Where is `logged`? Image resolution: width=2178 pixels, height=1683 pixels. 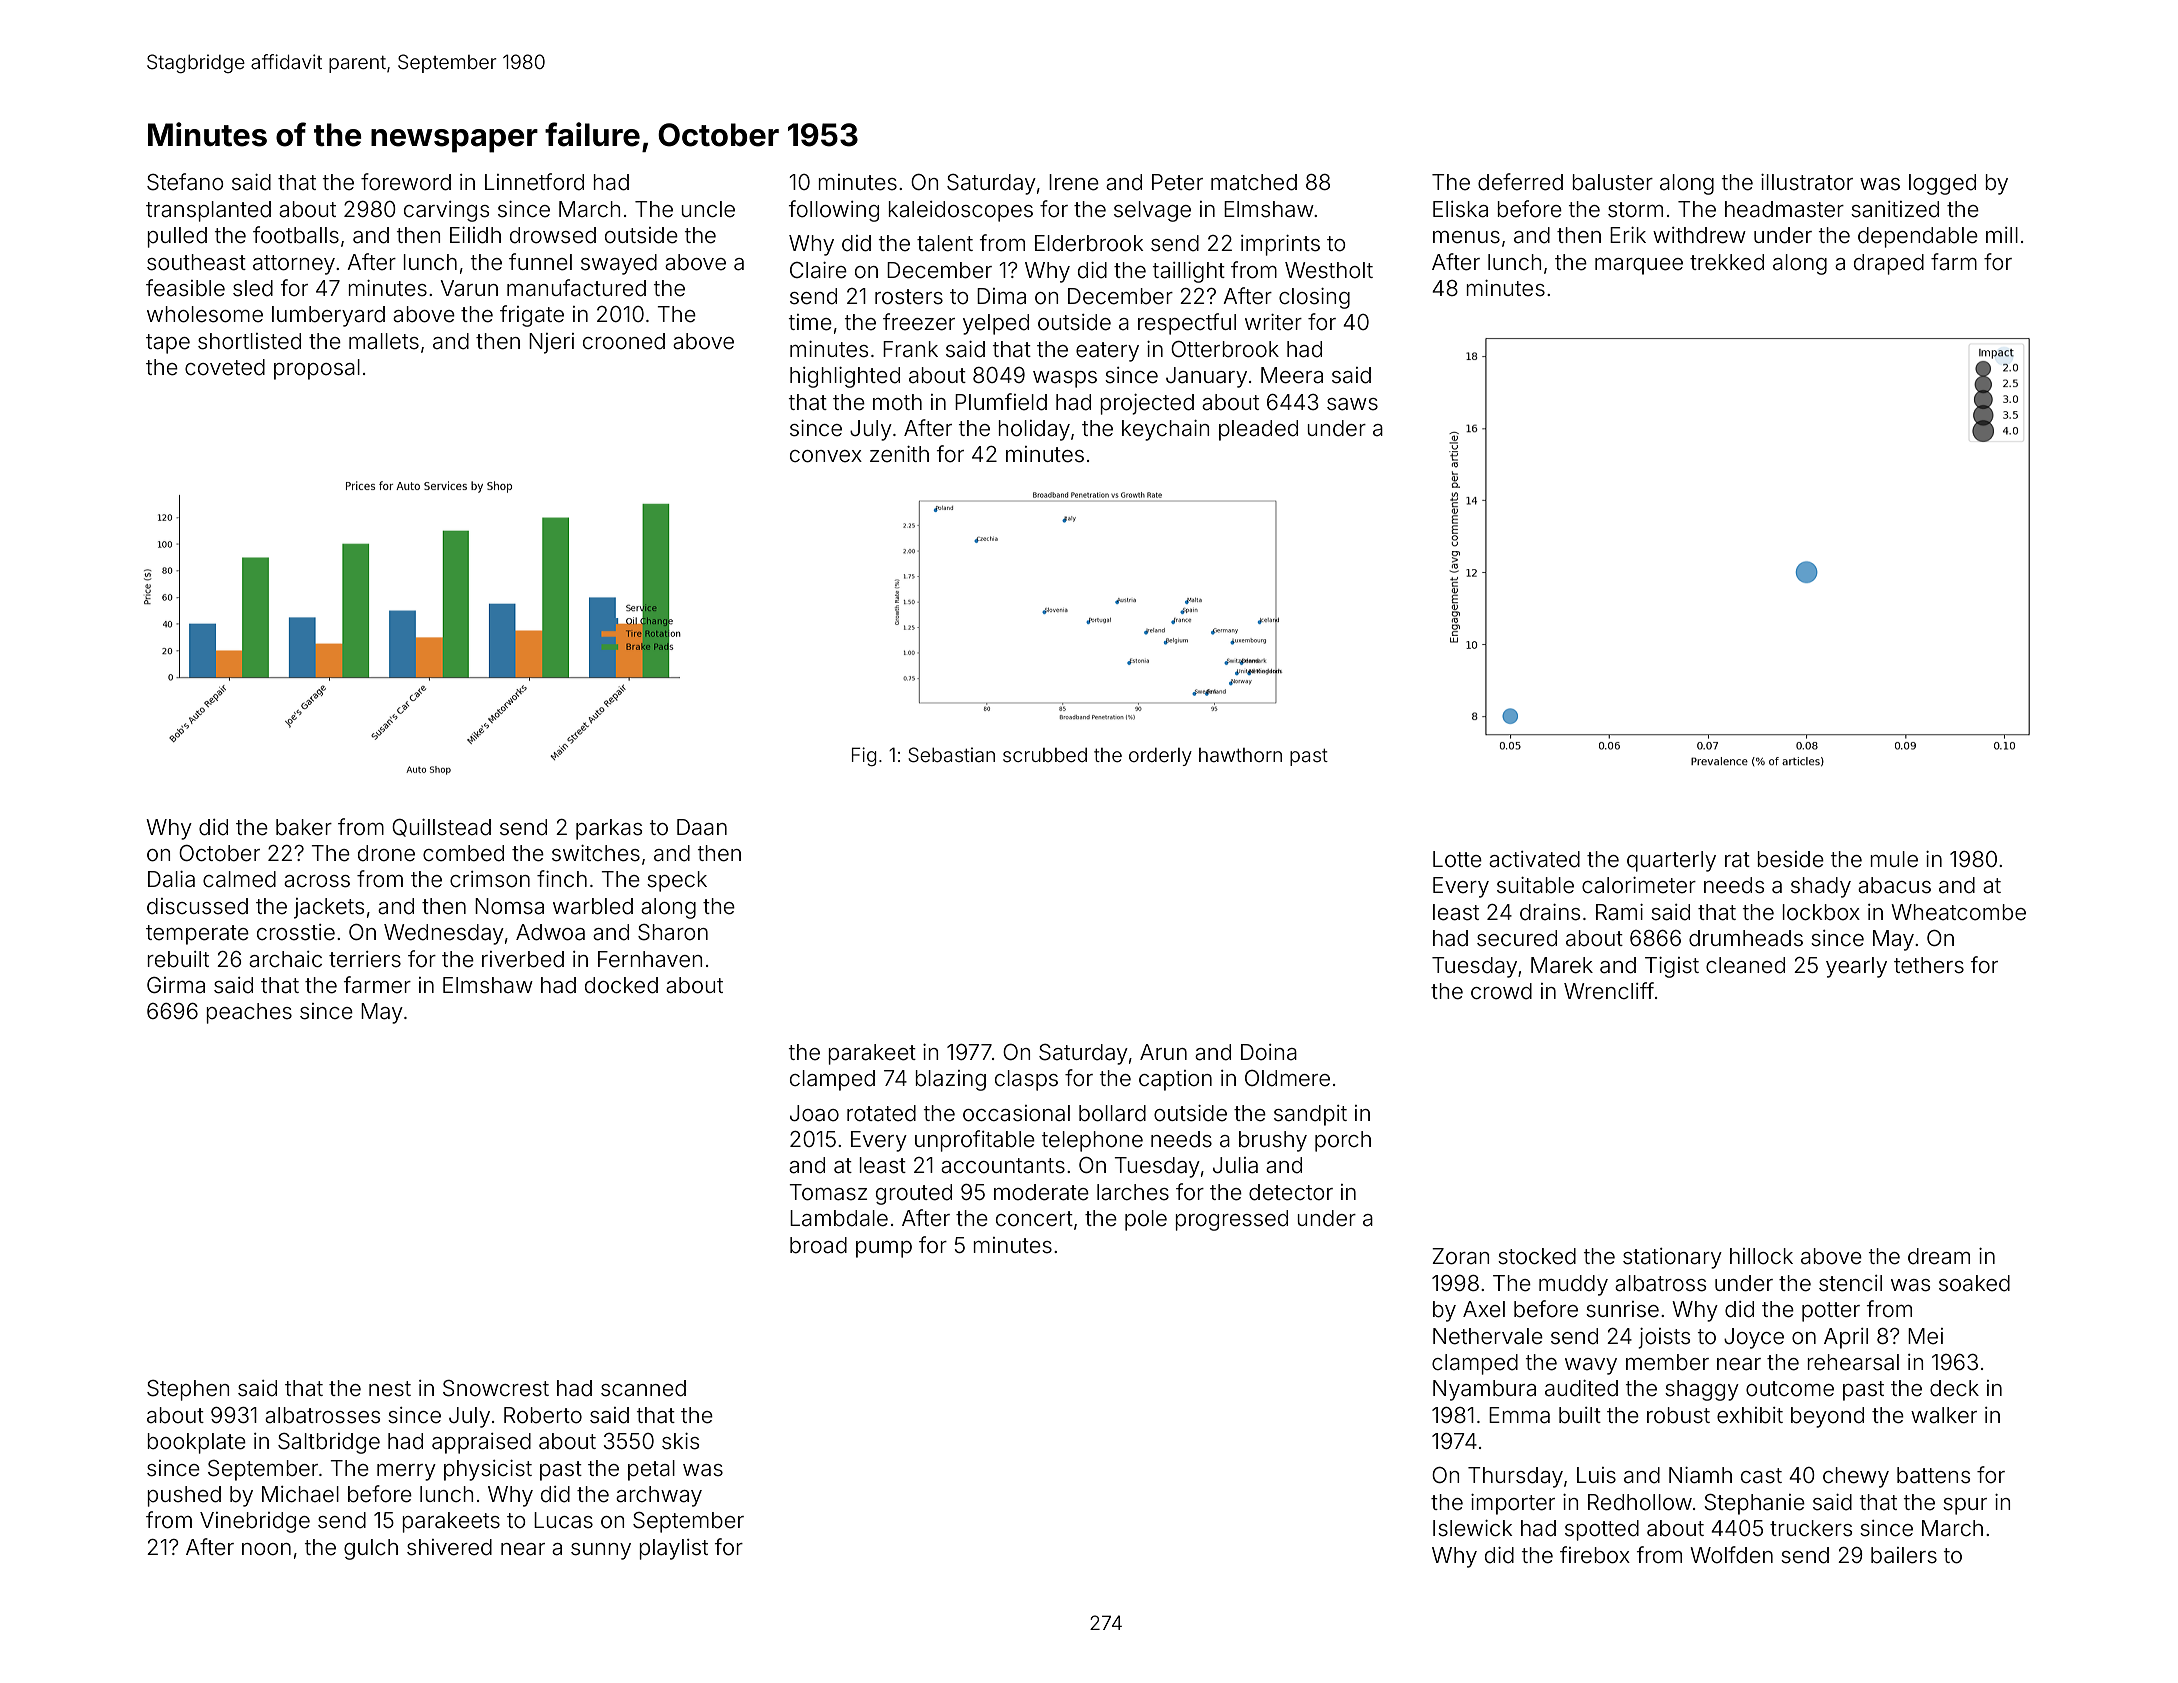 logged is located at coordinates (1942, 184).
